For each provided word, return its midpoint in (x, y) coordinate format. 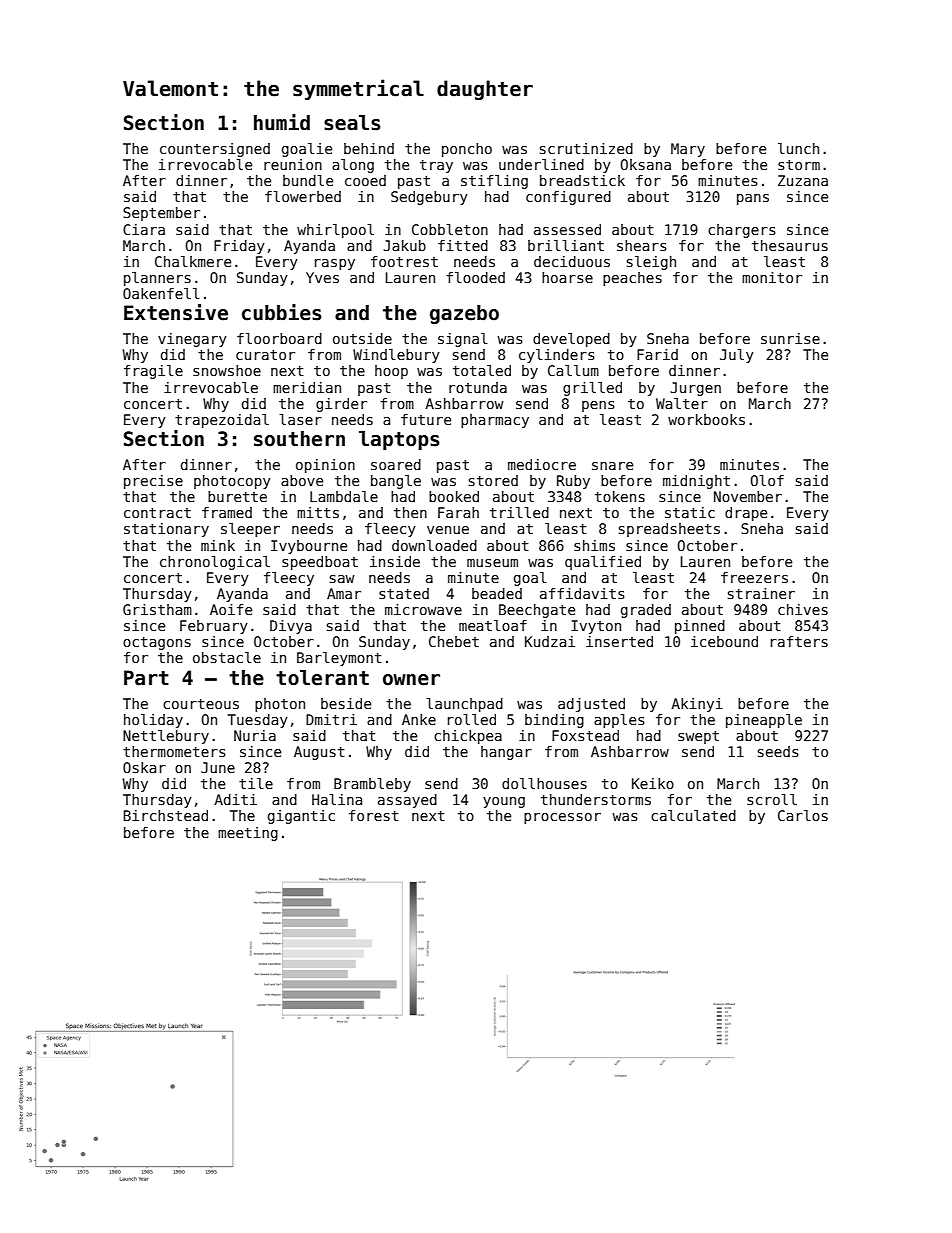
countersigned (215, 150)
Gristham (157, 609)
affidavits (582, 593)
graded (646, 611)
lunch (798, 148)
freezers (754, 577)
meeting (248, 834)
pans (753, 199)
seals (352, 123)
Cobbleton (450, 229)
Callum (573, 370)
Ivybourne (309, 547)
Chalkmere (193, 261)
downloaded (434, 545)
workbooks (706, 419)
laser (300, 419)
